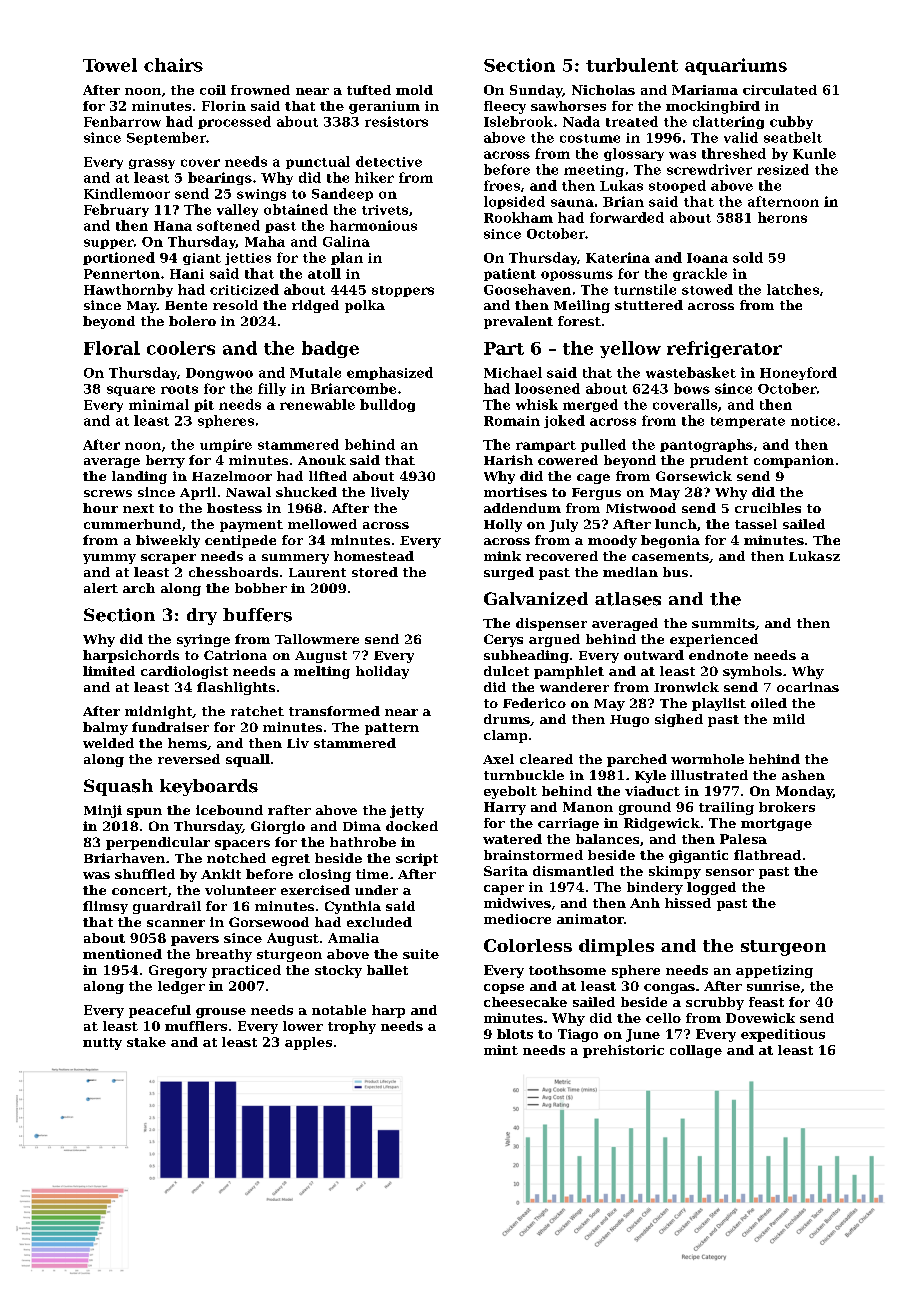  I want to click on trophy, so click(352, 1027).
